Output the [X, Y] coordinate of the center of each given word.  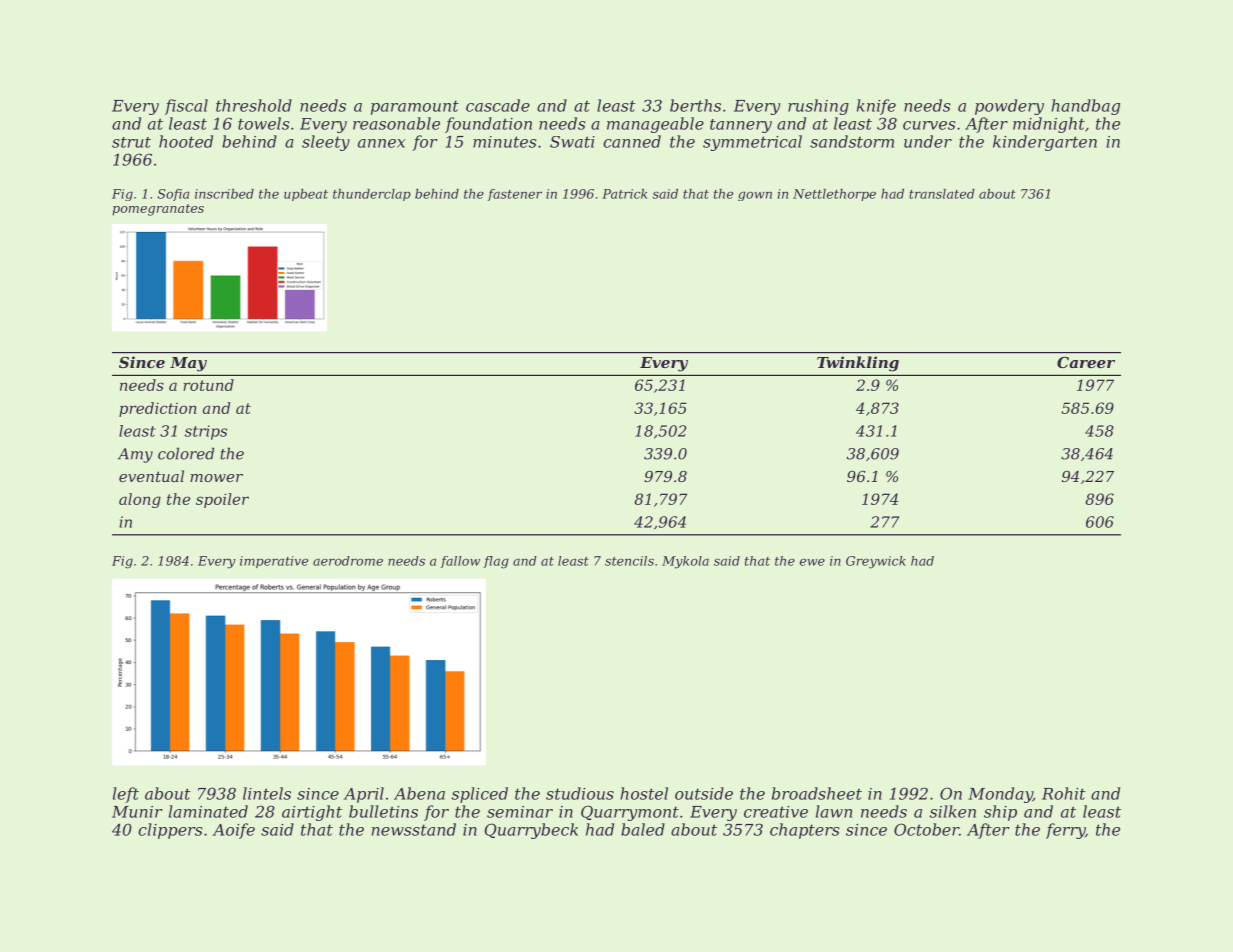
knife [876, 107]
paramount [415, 107]
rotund [208, 385]
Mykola [685, 562]
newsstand [414, 829]
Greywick [876, 562]
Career [1086, 362]
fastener [515, 195]
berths [695, 105]
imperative [274, 562]
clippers [170, 831]
